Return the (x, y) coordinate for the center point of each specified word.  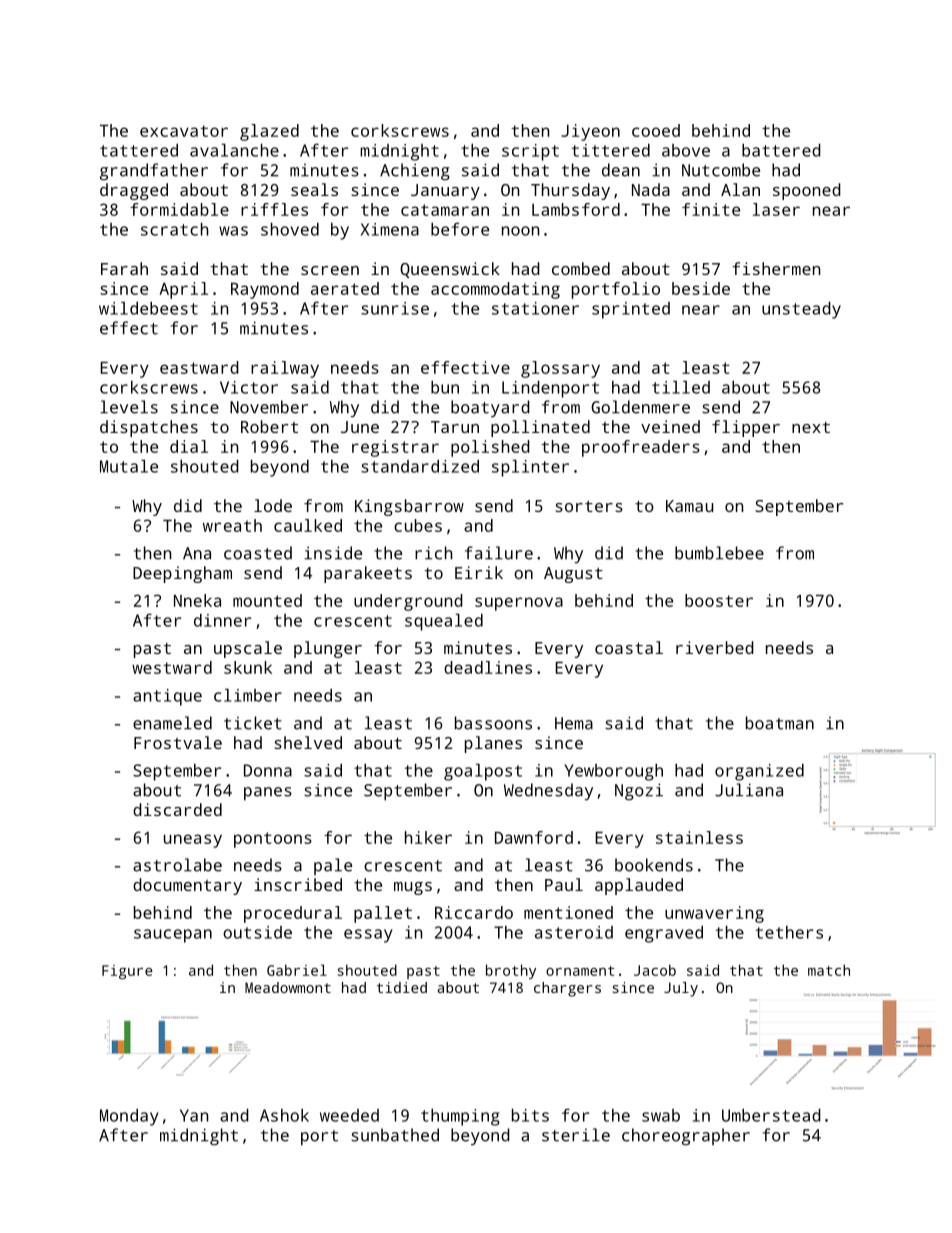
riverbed (715, 647)
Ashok (284, 1115)
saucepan (173, 936)
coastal (629, 647)
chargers (567, 989)
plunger (328, 649)
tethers (789, 932)
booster (719, 600)
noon (520, 231)
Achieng (415, 171)
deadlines (488, 667)
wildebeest (148, 308)
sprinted (631, 310)
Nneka (197, 600)
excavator (184, 131)
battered (781, 150)
